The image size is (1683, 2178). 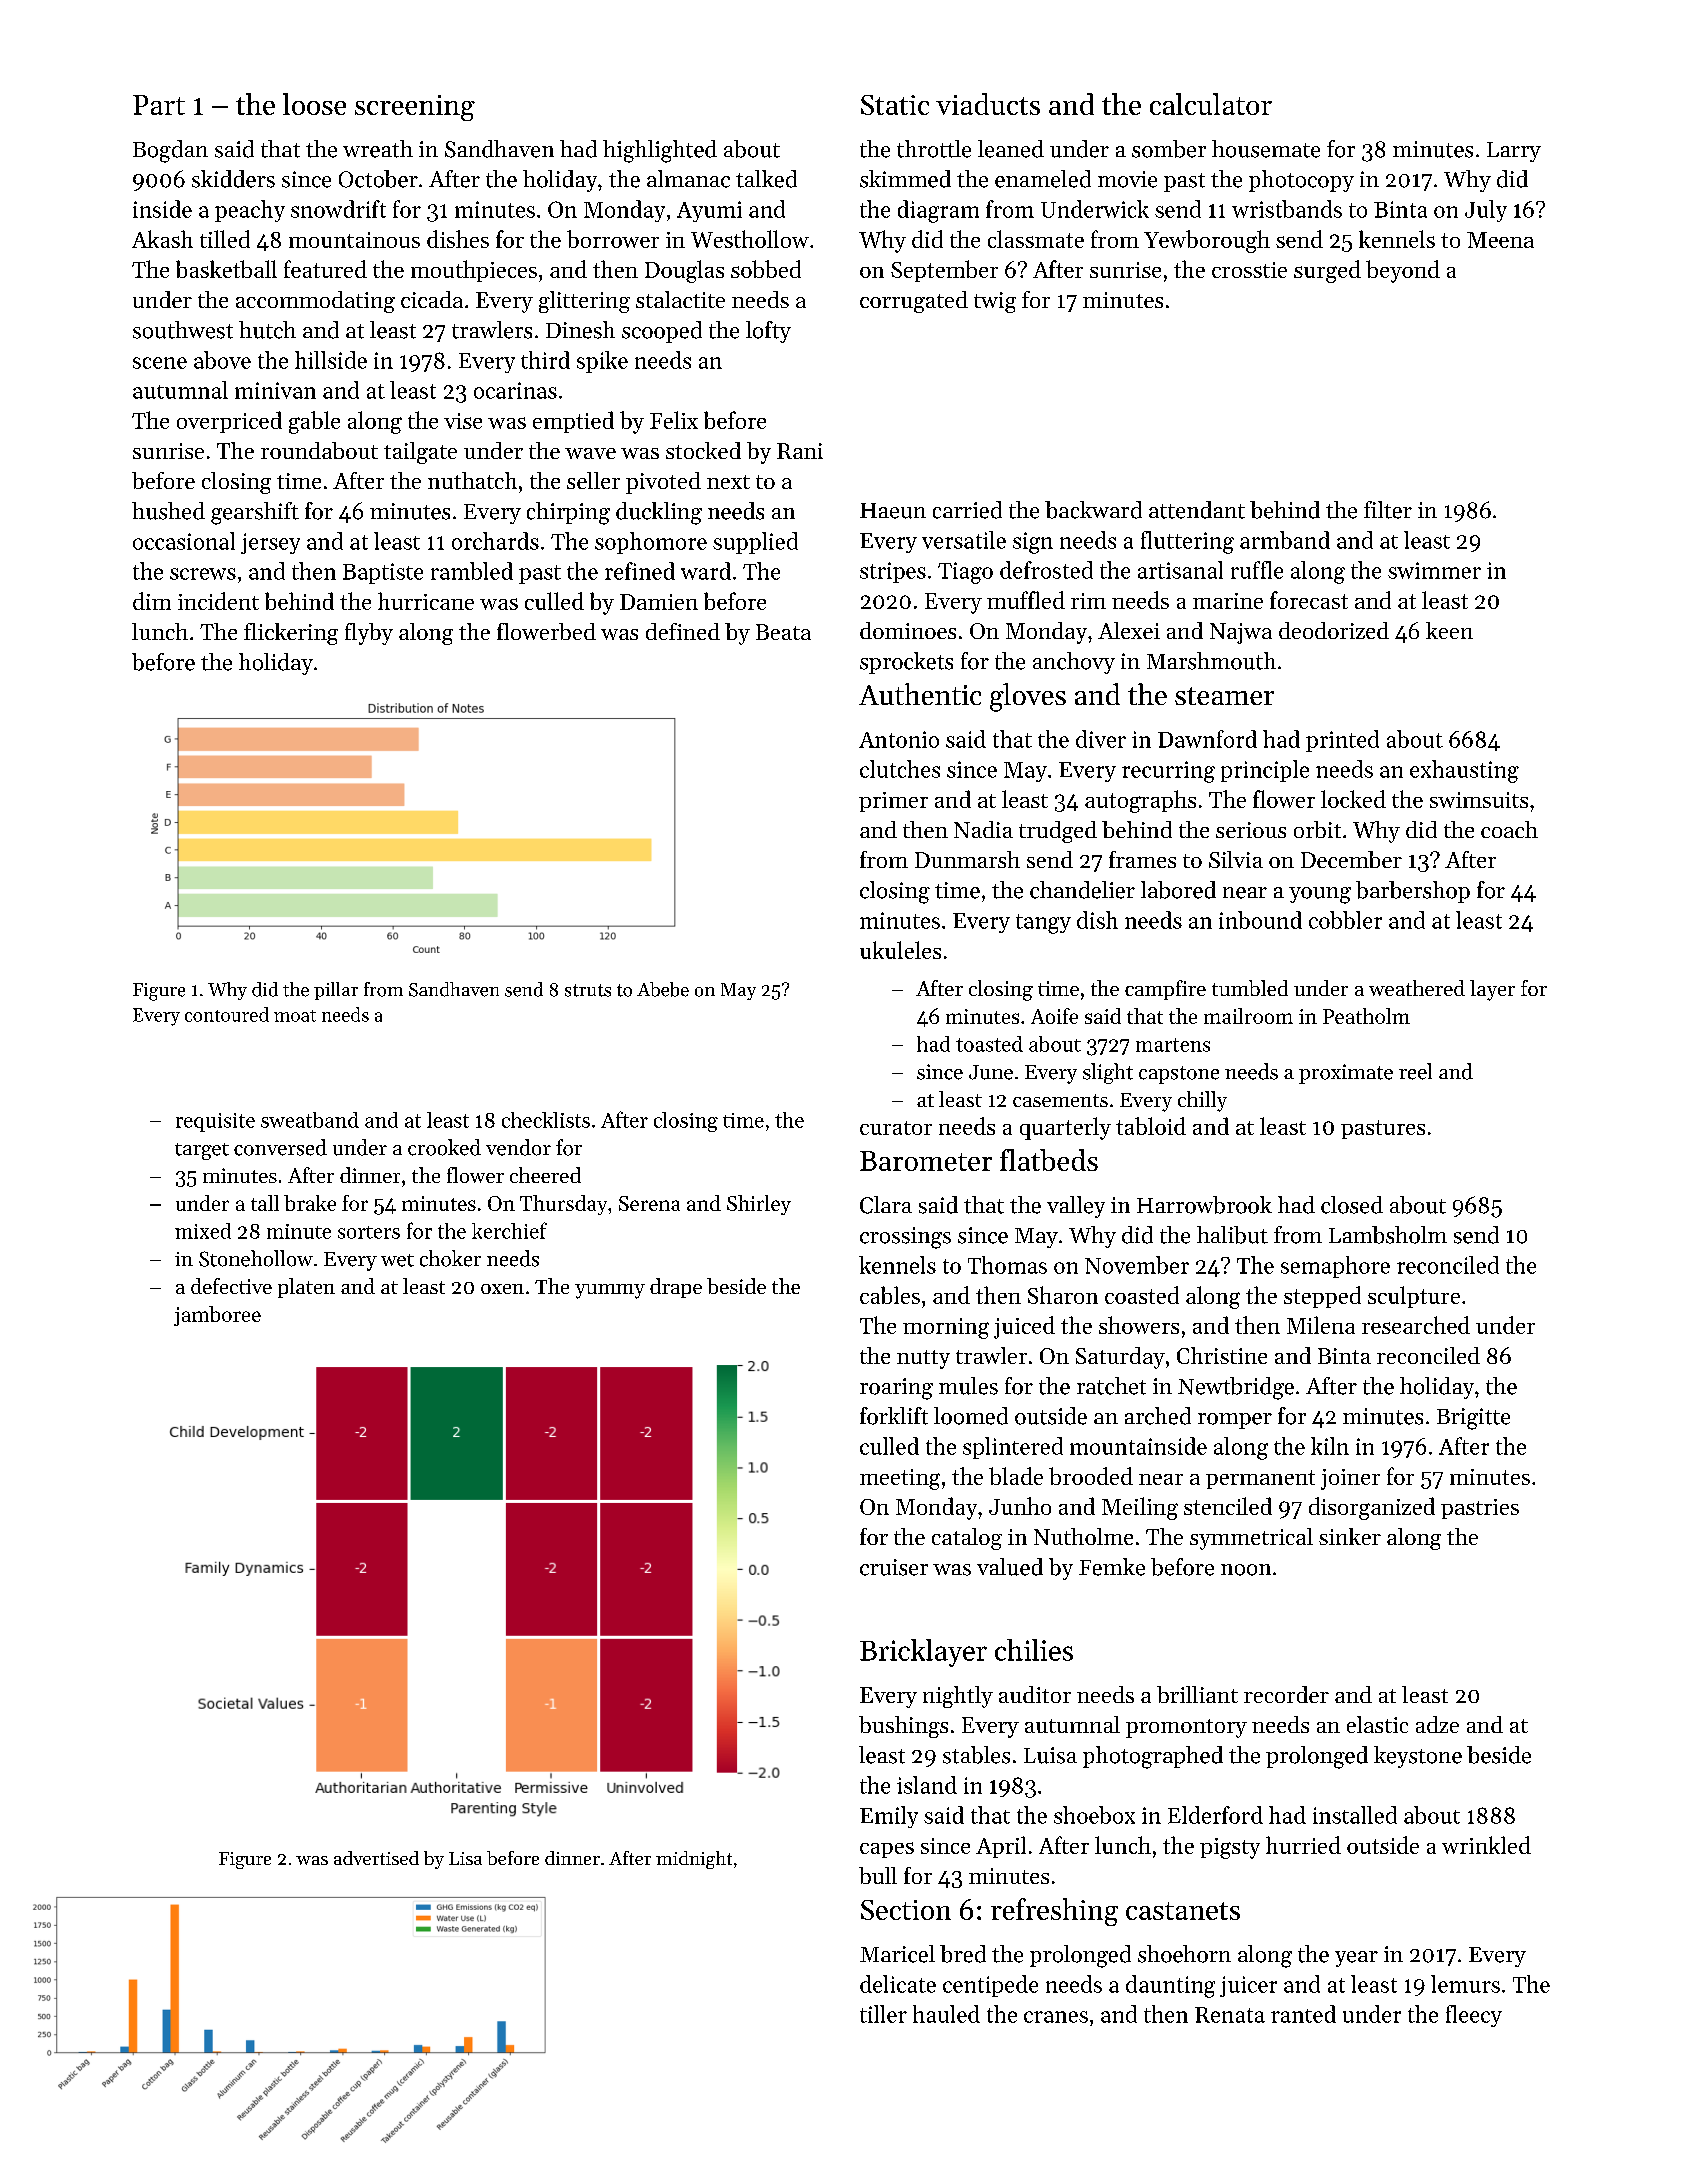 I want to click on struts, so click(x=588, y=990).
